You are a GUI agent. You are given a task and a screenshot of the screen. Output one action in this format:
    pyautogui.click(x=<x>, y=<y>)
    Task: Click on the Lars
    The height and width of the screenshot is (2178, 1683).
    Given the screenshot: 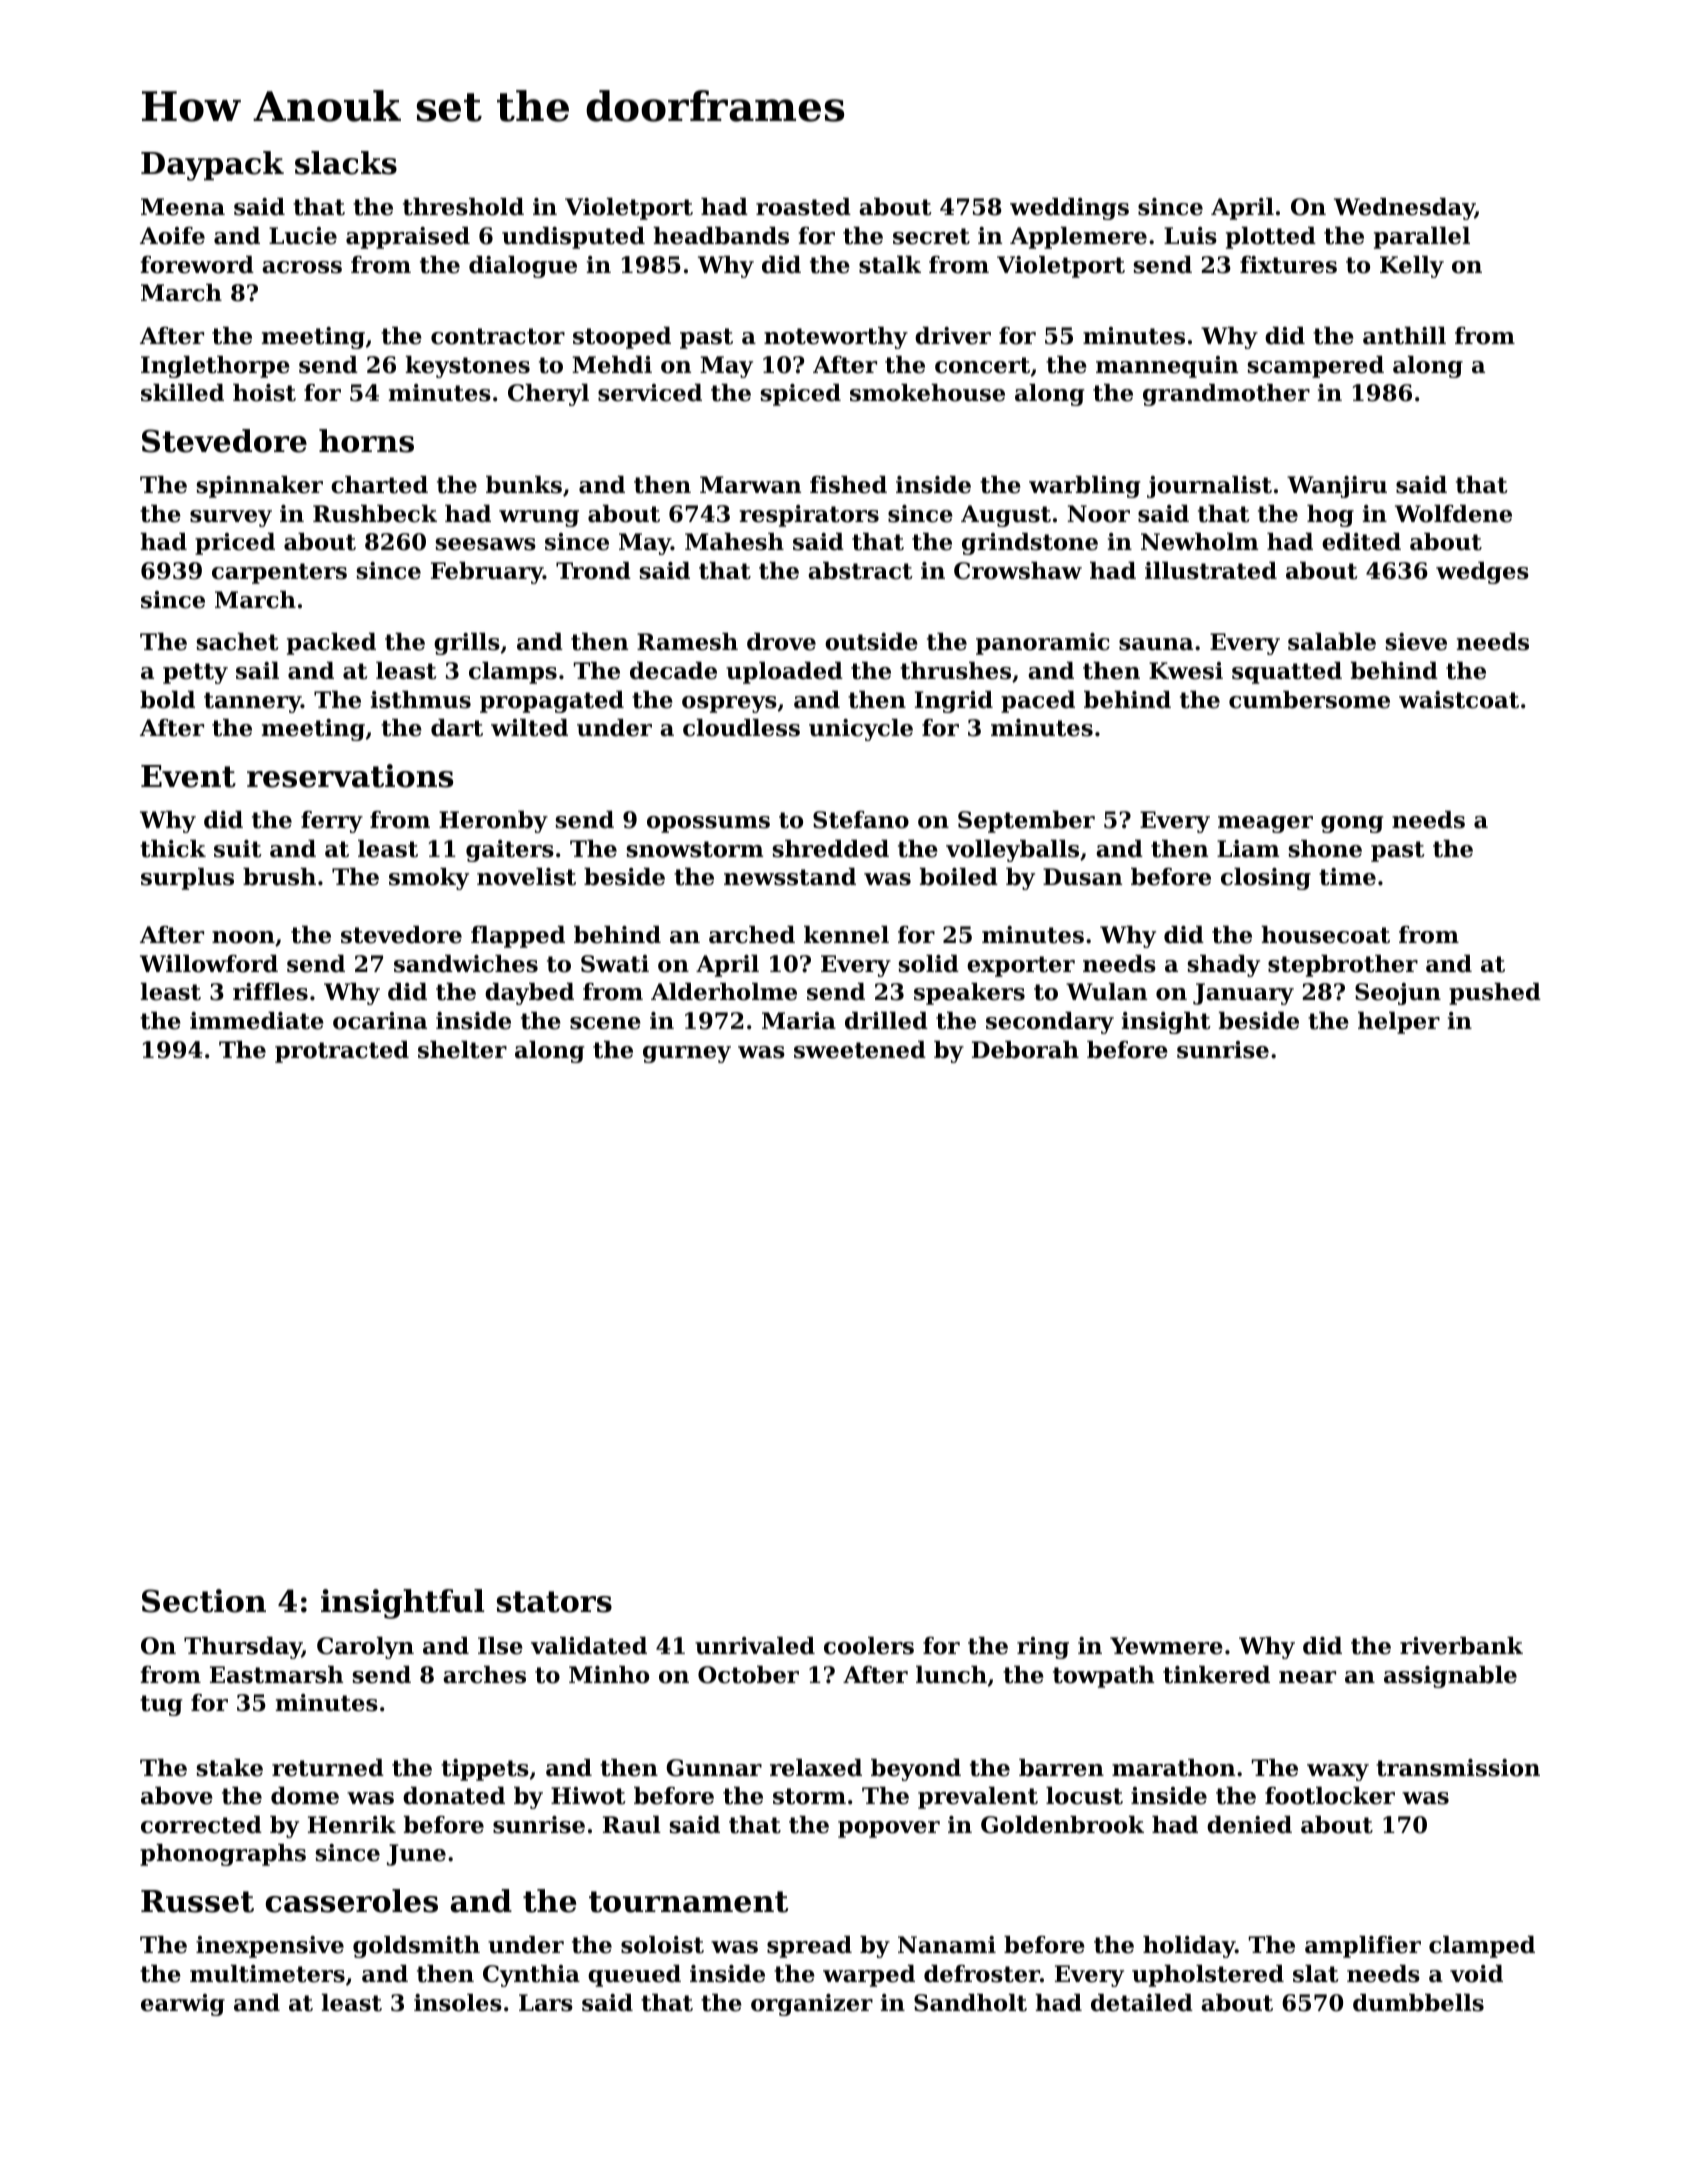 What is the action you would take?
    pyautogui.click(x=546, y=2003)
